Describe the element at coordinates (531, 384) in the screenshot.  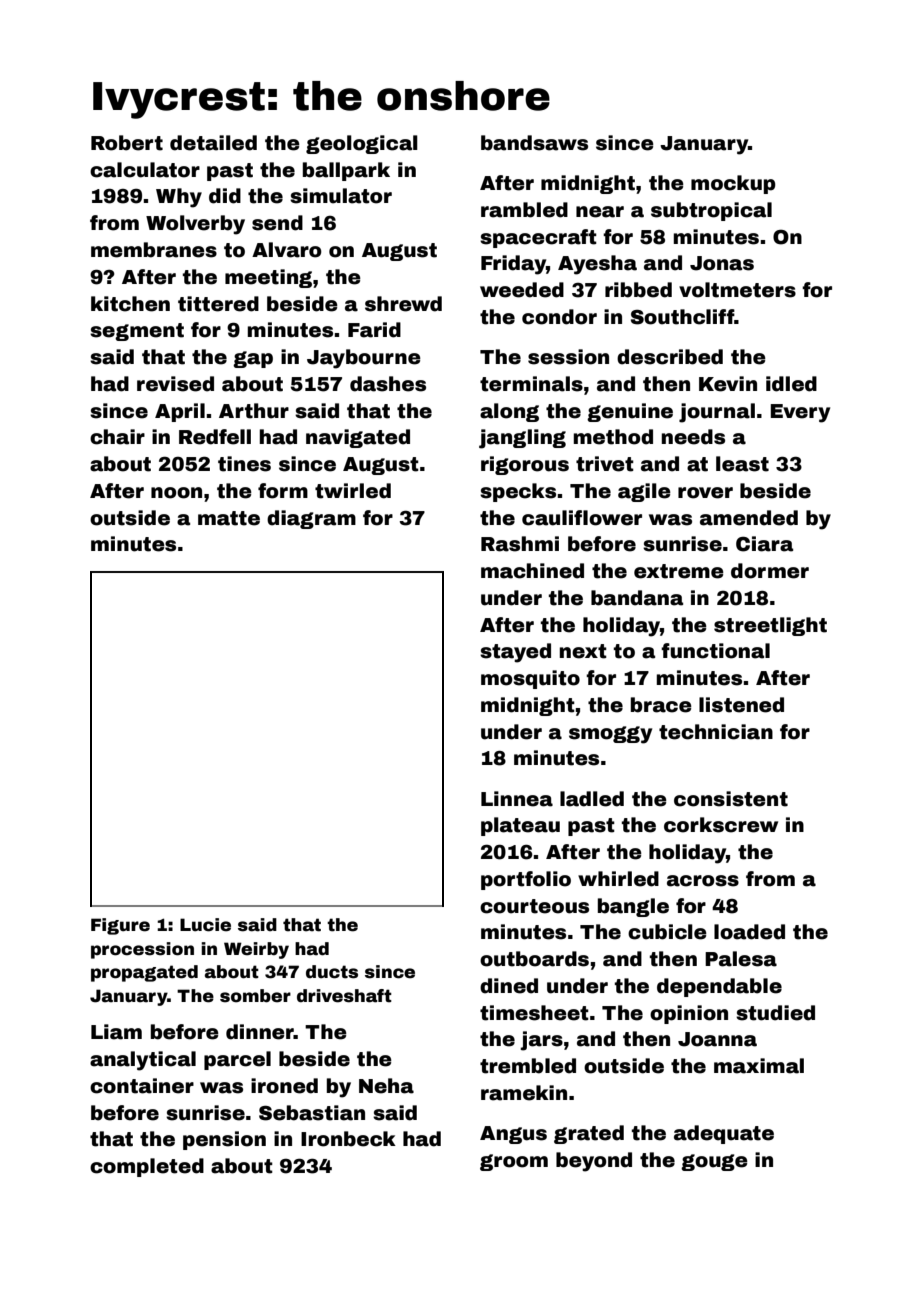
I see `terminals` at that location.
